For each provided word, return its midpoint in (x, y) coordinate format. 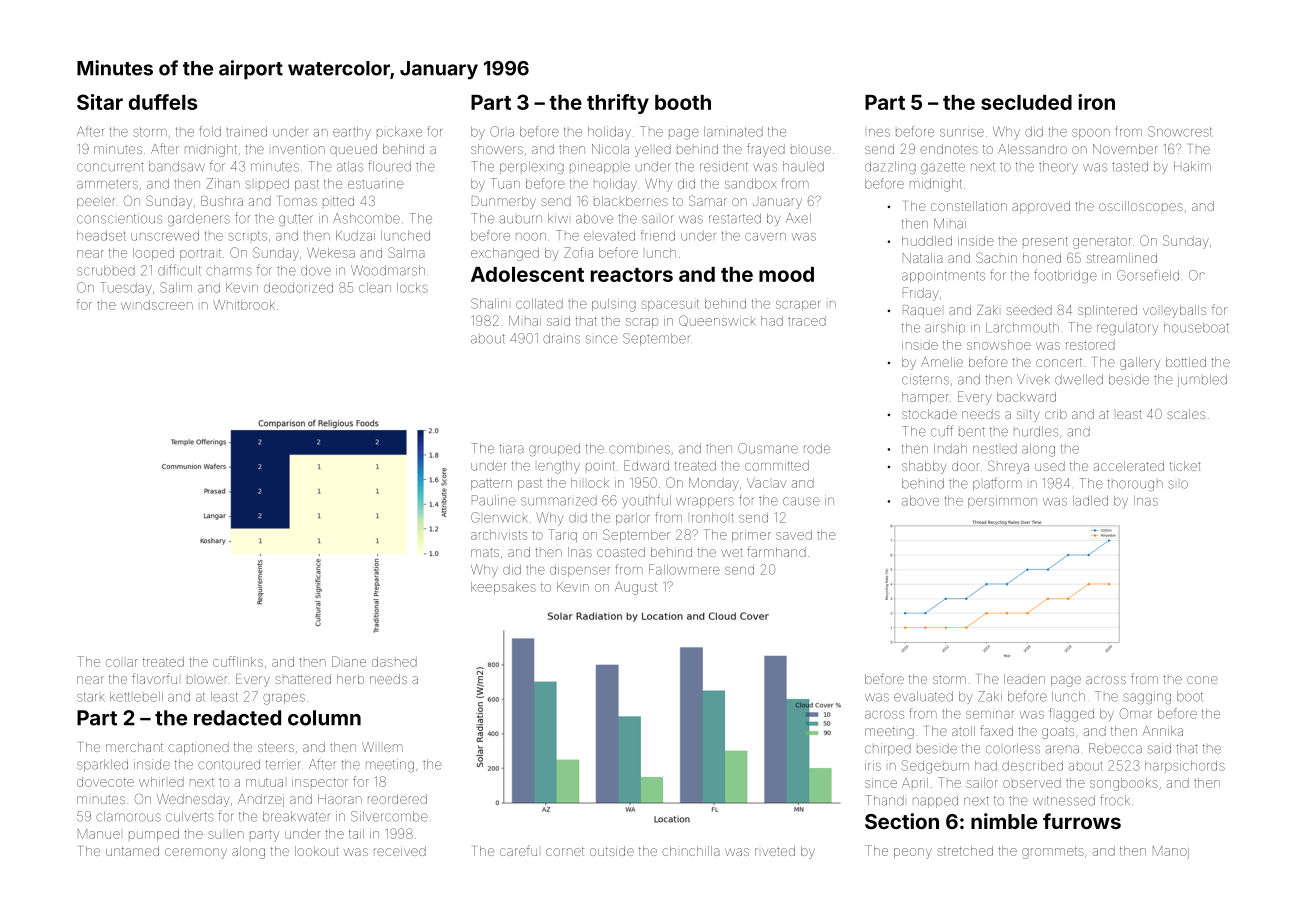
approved (1041, 207)
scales (1186, 414)
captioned (198, 748)
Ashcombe (366, 218)
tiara (511, 448)
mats (485, 552)
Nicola (610, 149)
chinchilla (691, 851)
